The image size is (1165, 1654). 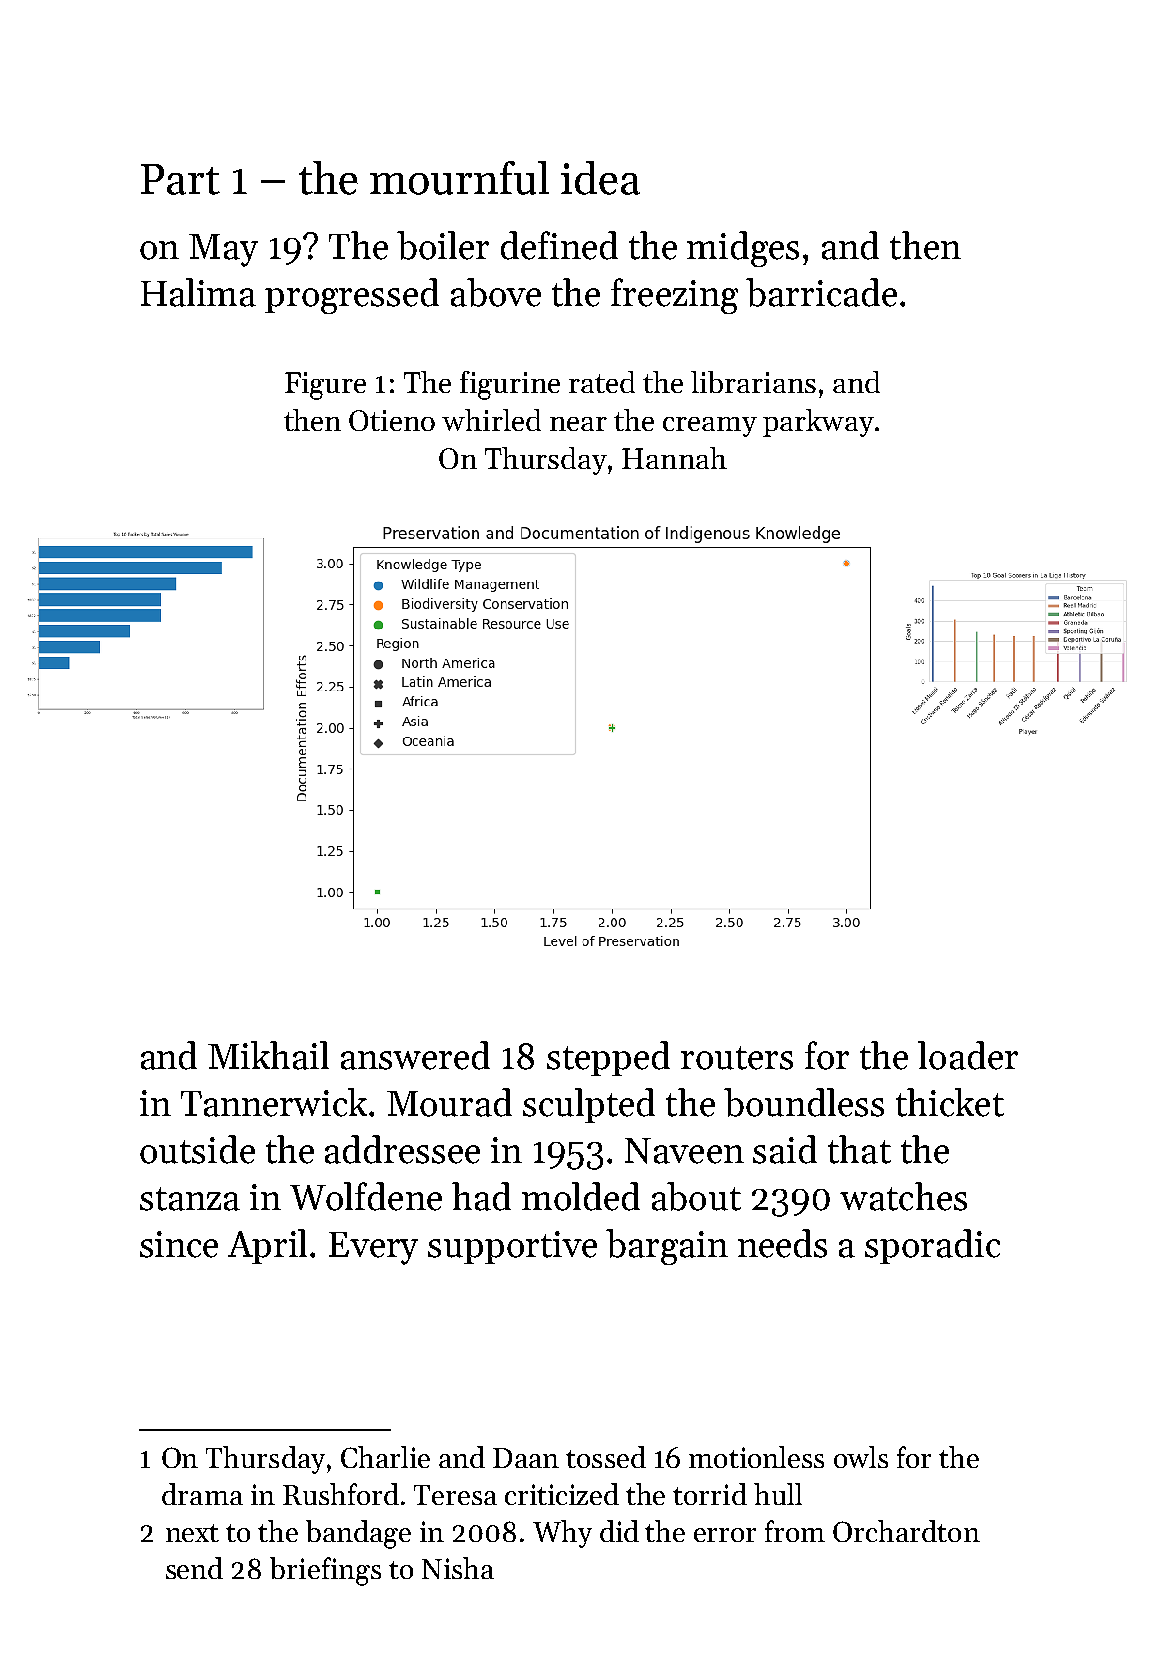 I want to click on boundless, so click(x=804, y=1102).
